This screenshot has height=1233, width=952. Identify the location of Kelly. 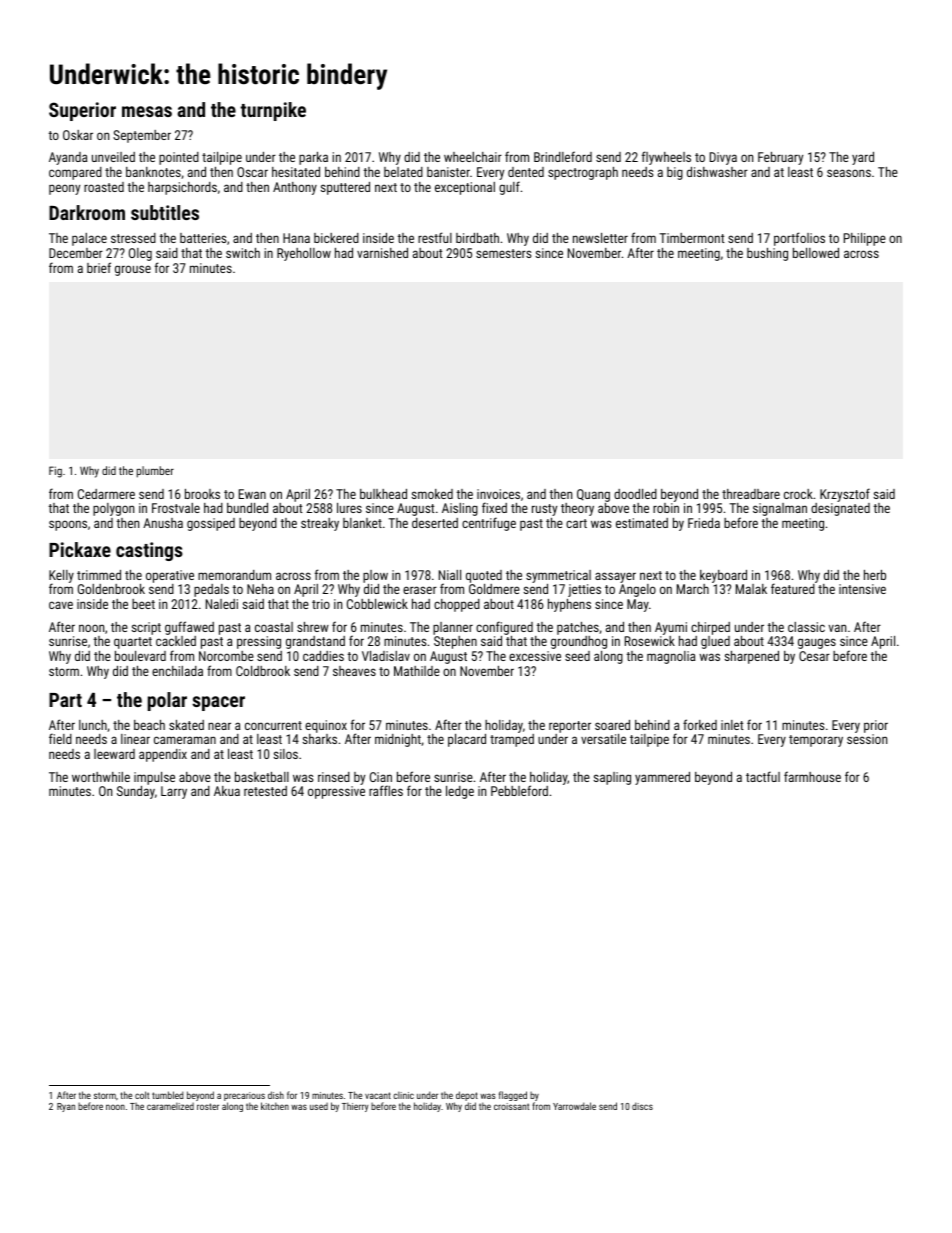
(61, 577).
